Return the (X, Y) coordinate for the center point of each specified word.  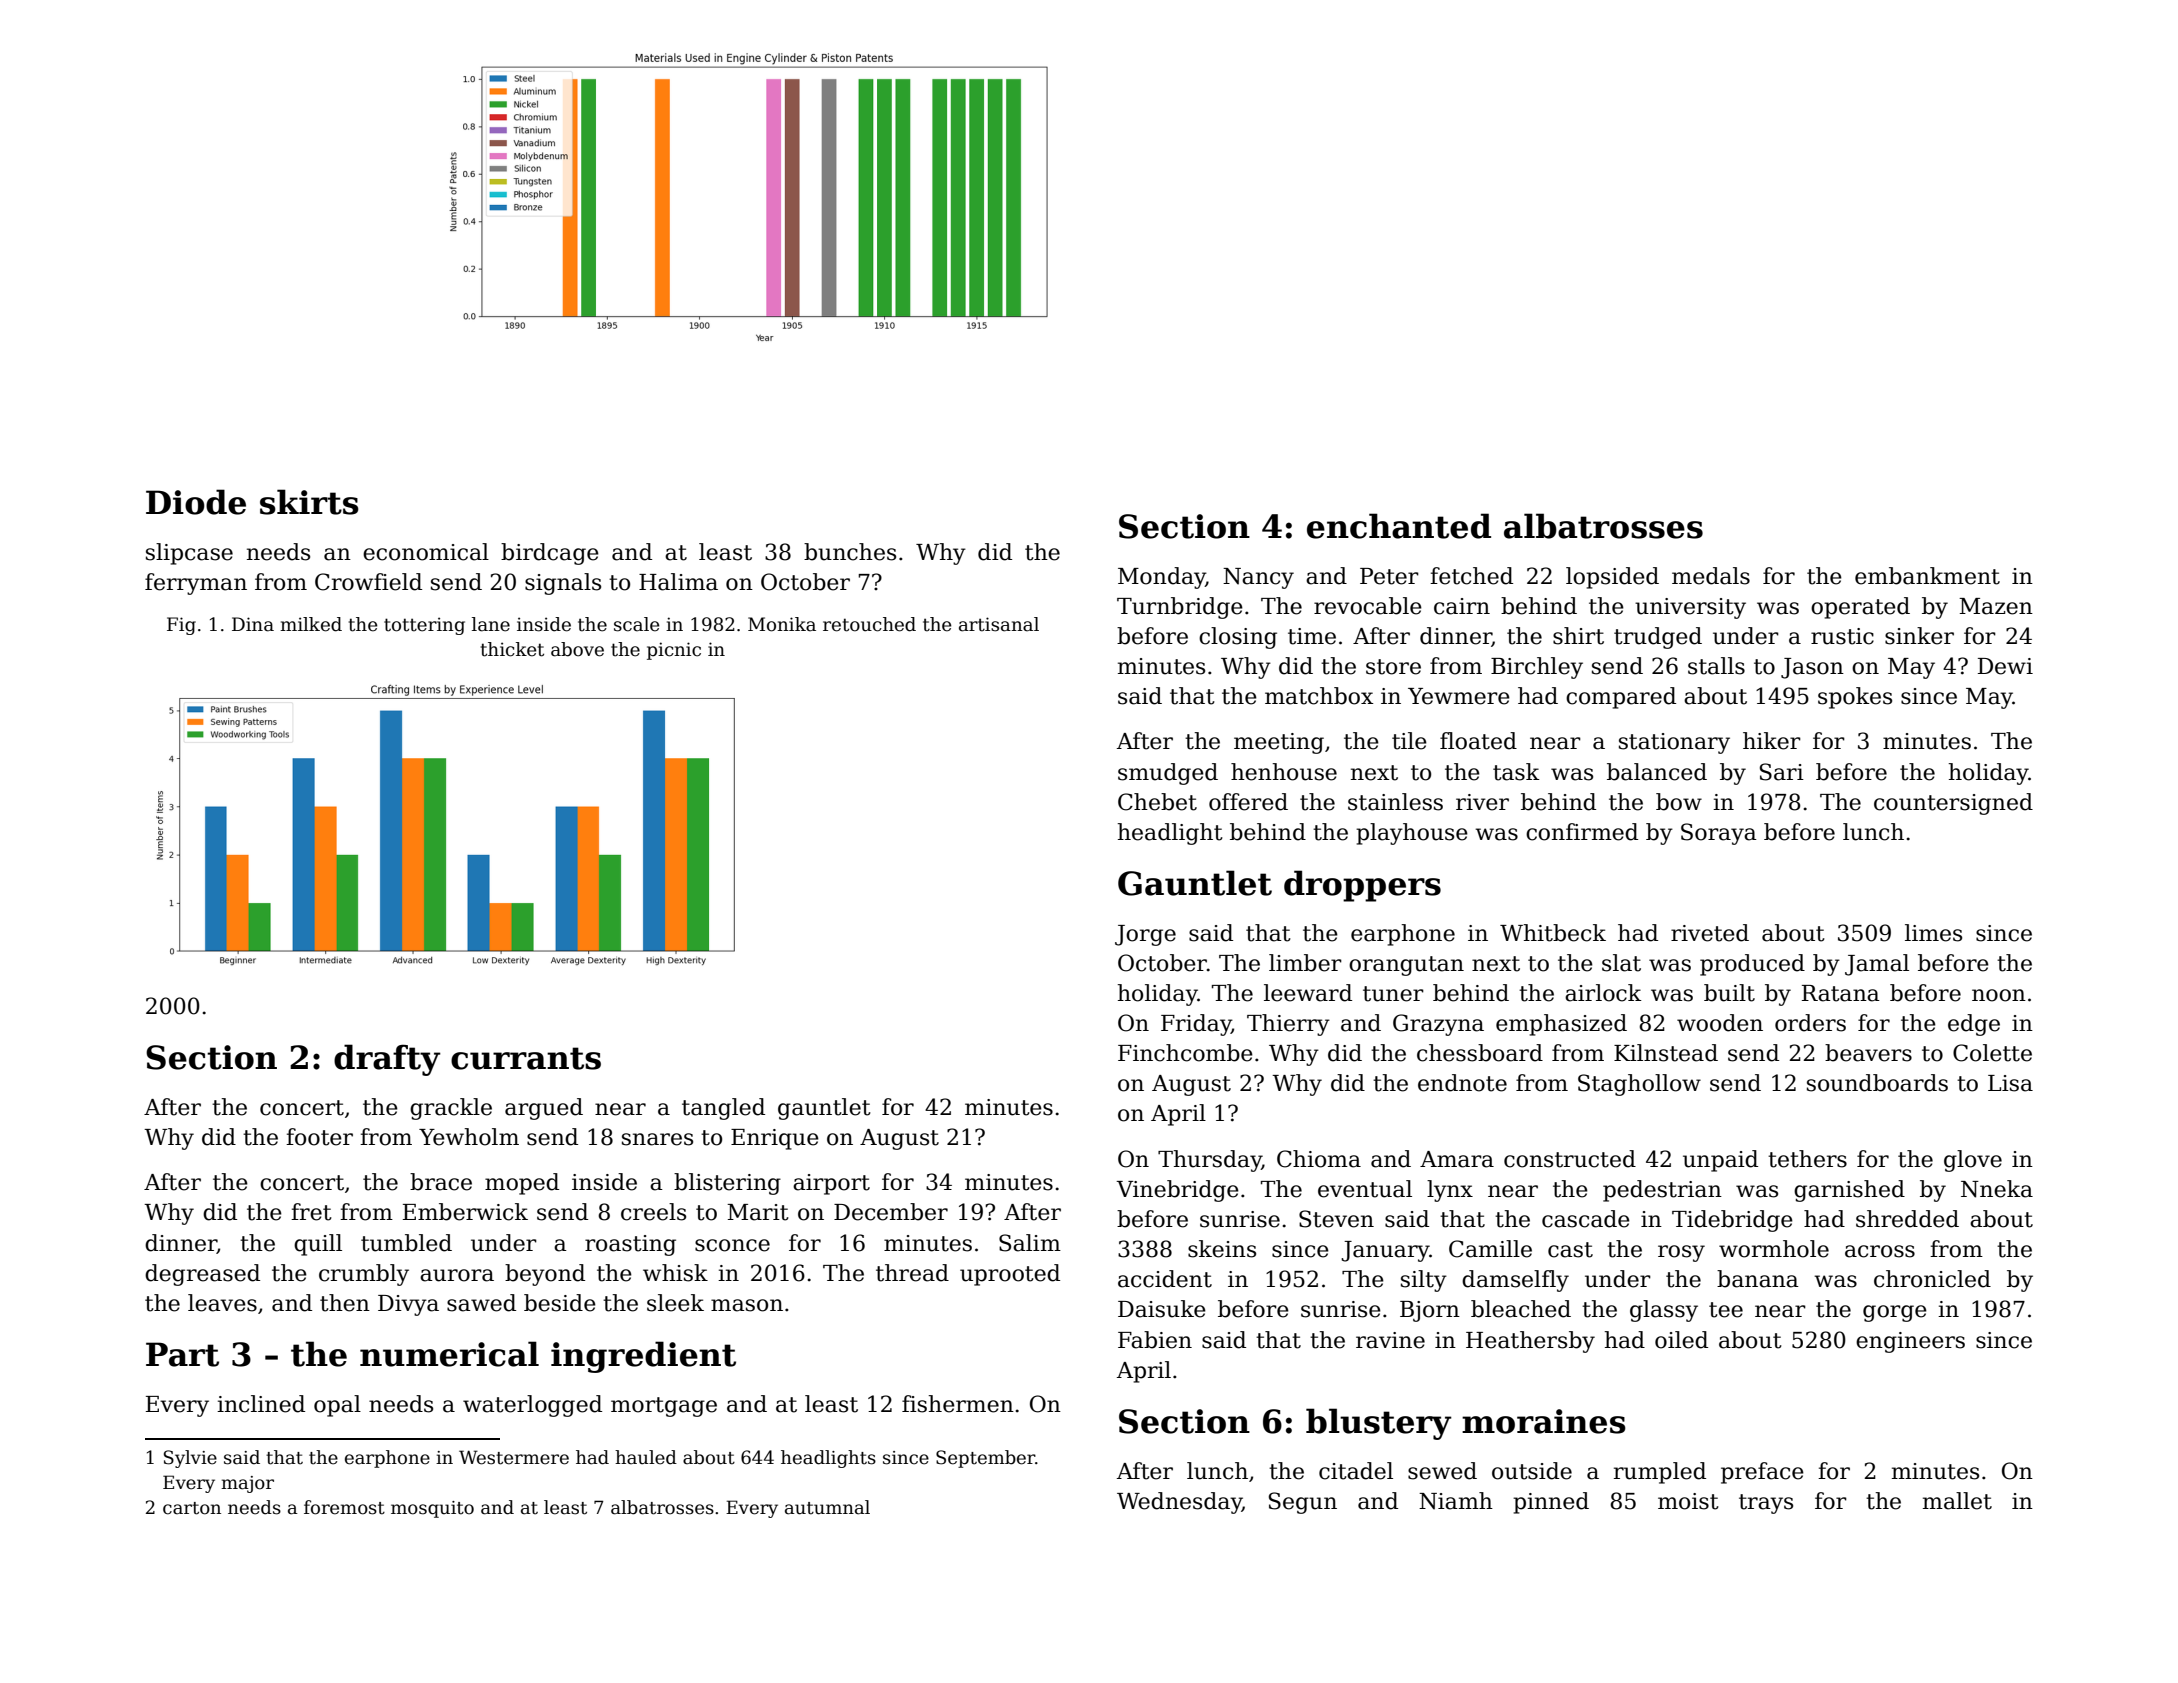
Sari (1782, 772)
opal (337, 1406)
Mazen (1996, 606)
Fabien (1155, 1340)
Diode (196, 502)
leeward (1308, 993)
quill (318, 1245)
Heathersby (1530, 1342)
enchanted (1399, 526)
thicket (512, 649)
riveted (1710, 933)
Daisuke (1162, 1309)
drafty (387, 1060)
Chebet (1157, 802)
